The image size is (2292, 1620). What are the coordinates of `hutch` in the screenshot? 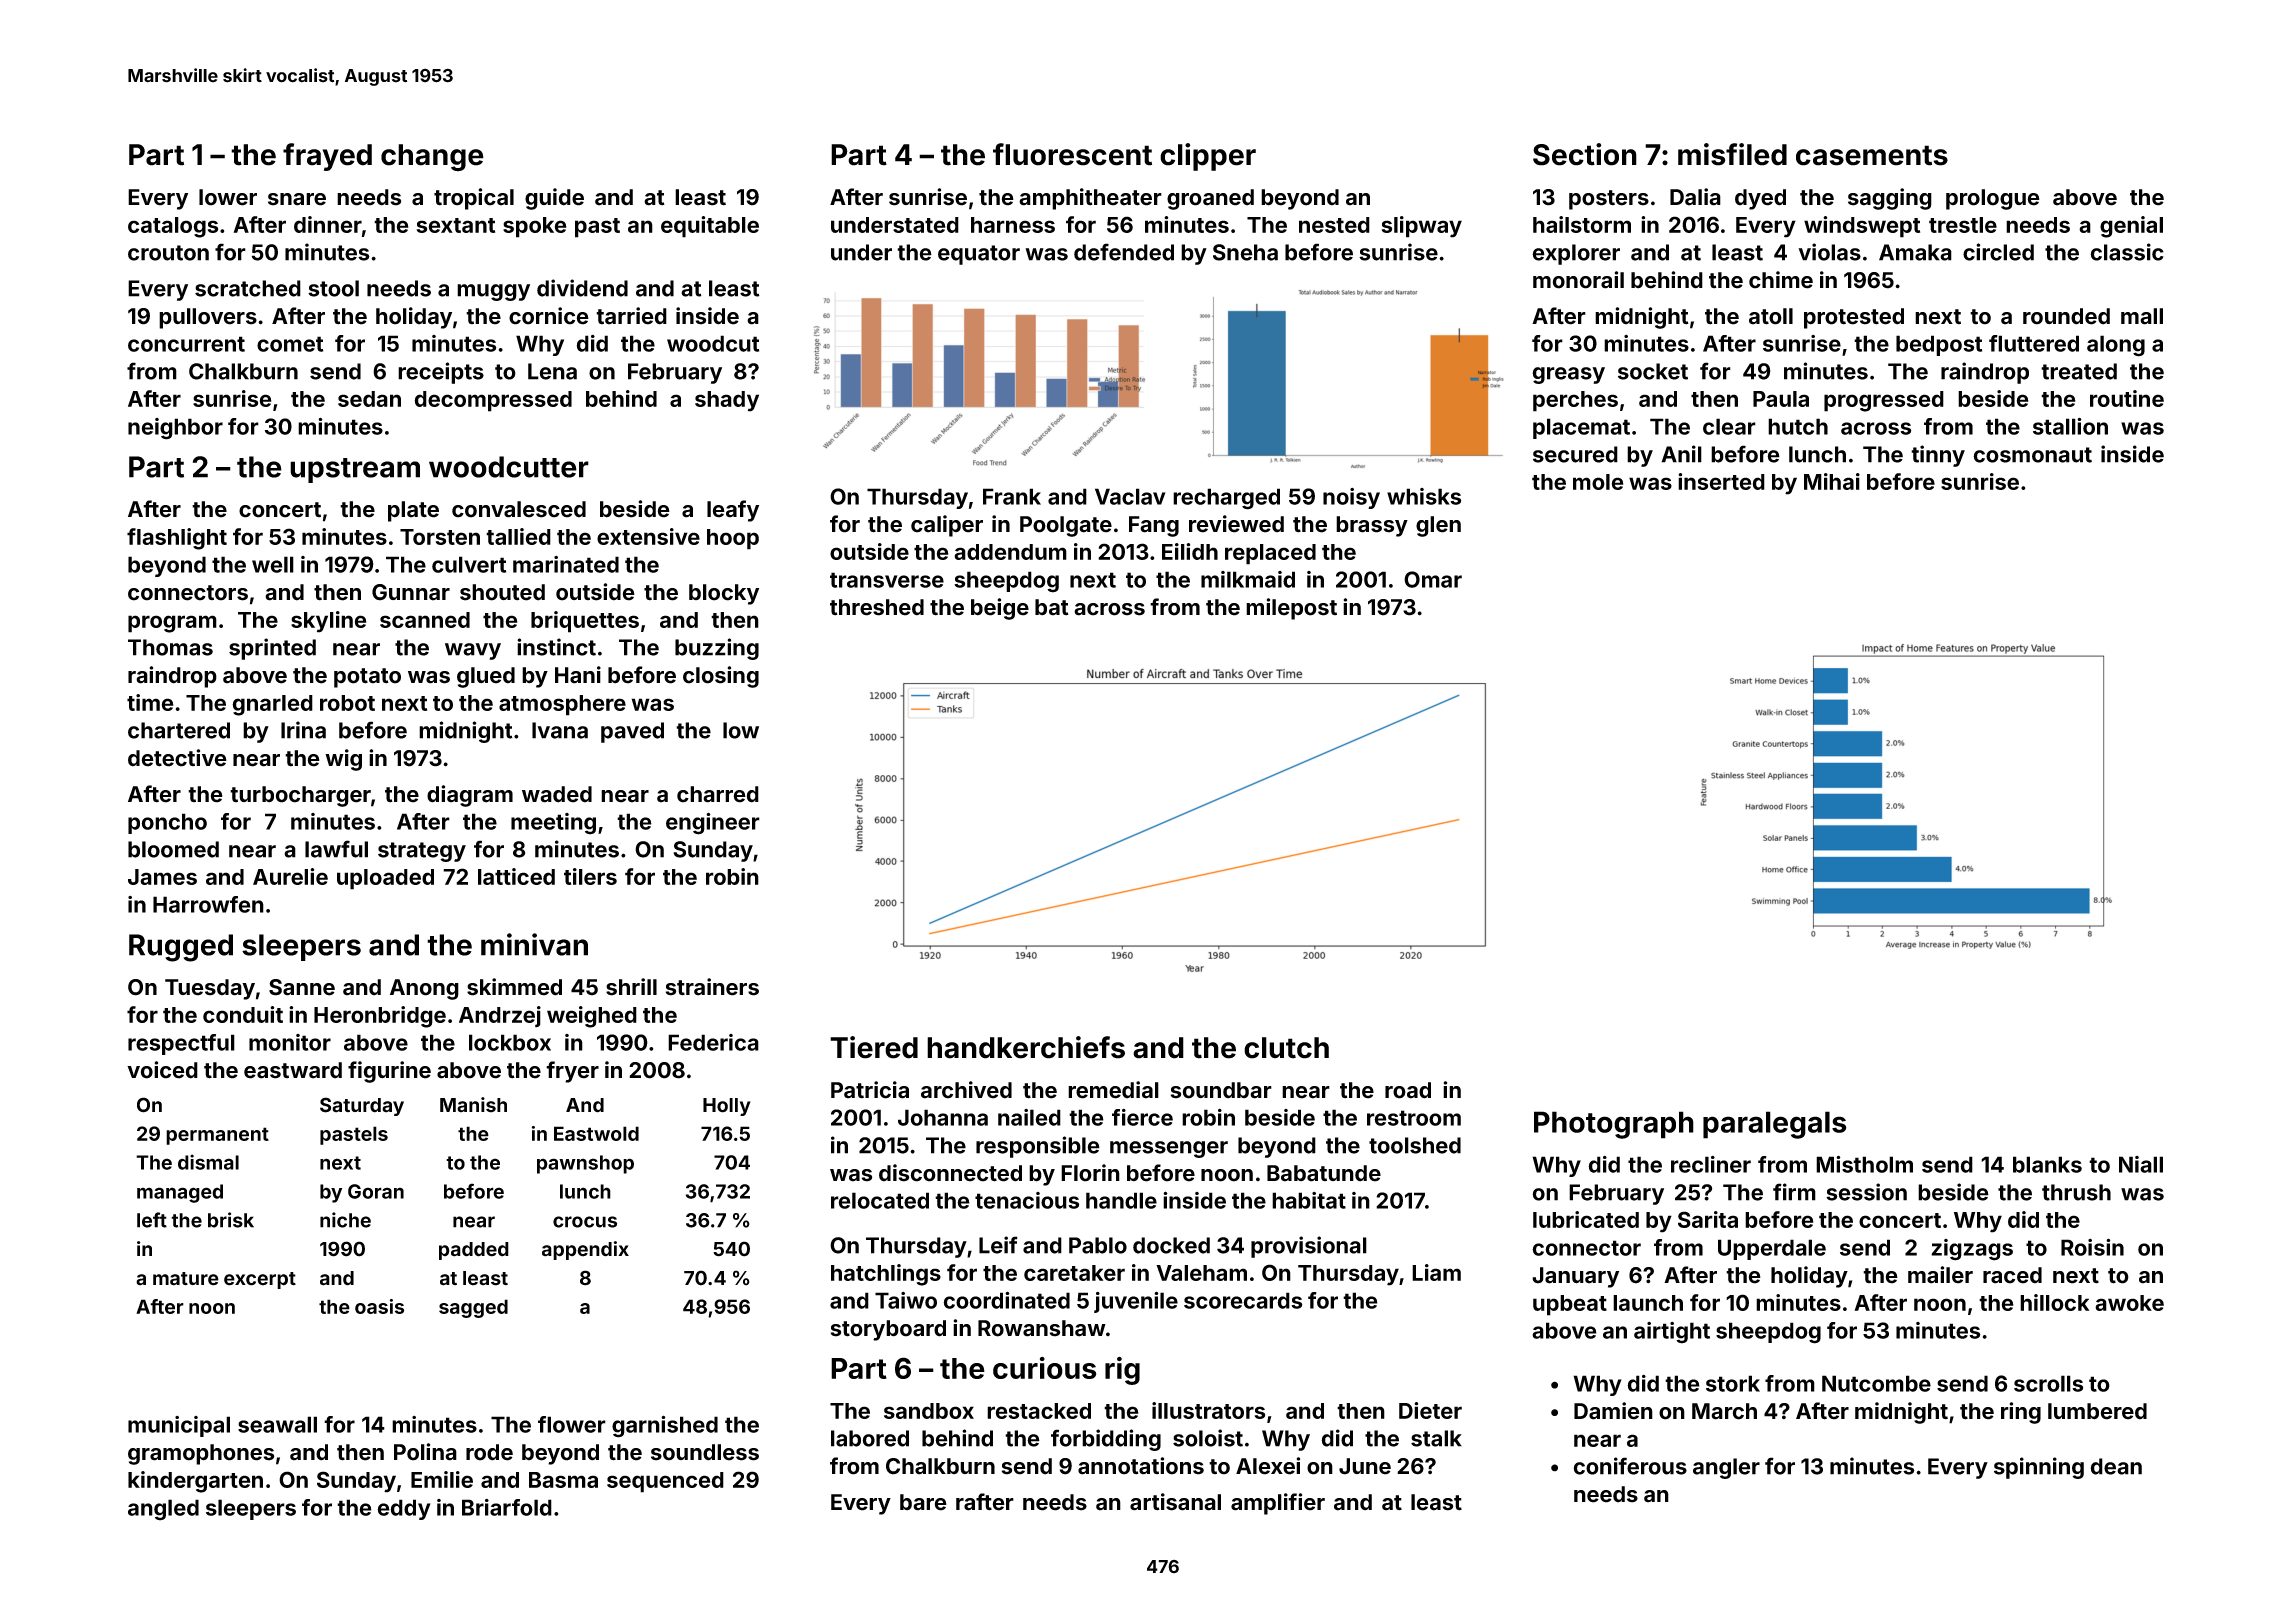 It's located at (1798, 426).
